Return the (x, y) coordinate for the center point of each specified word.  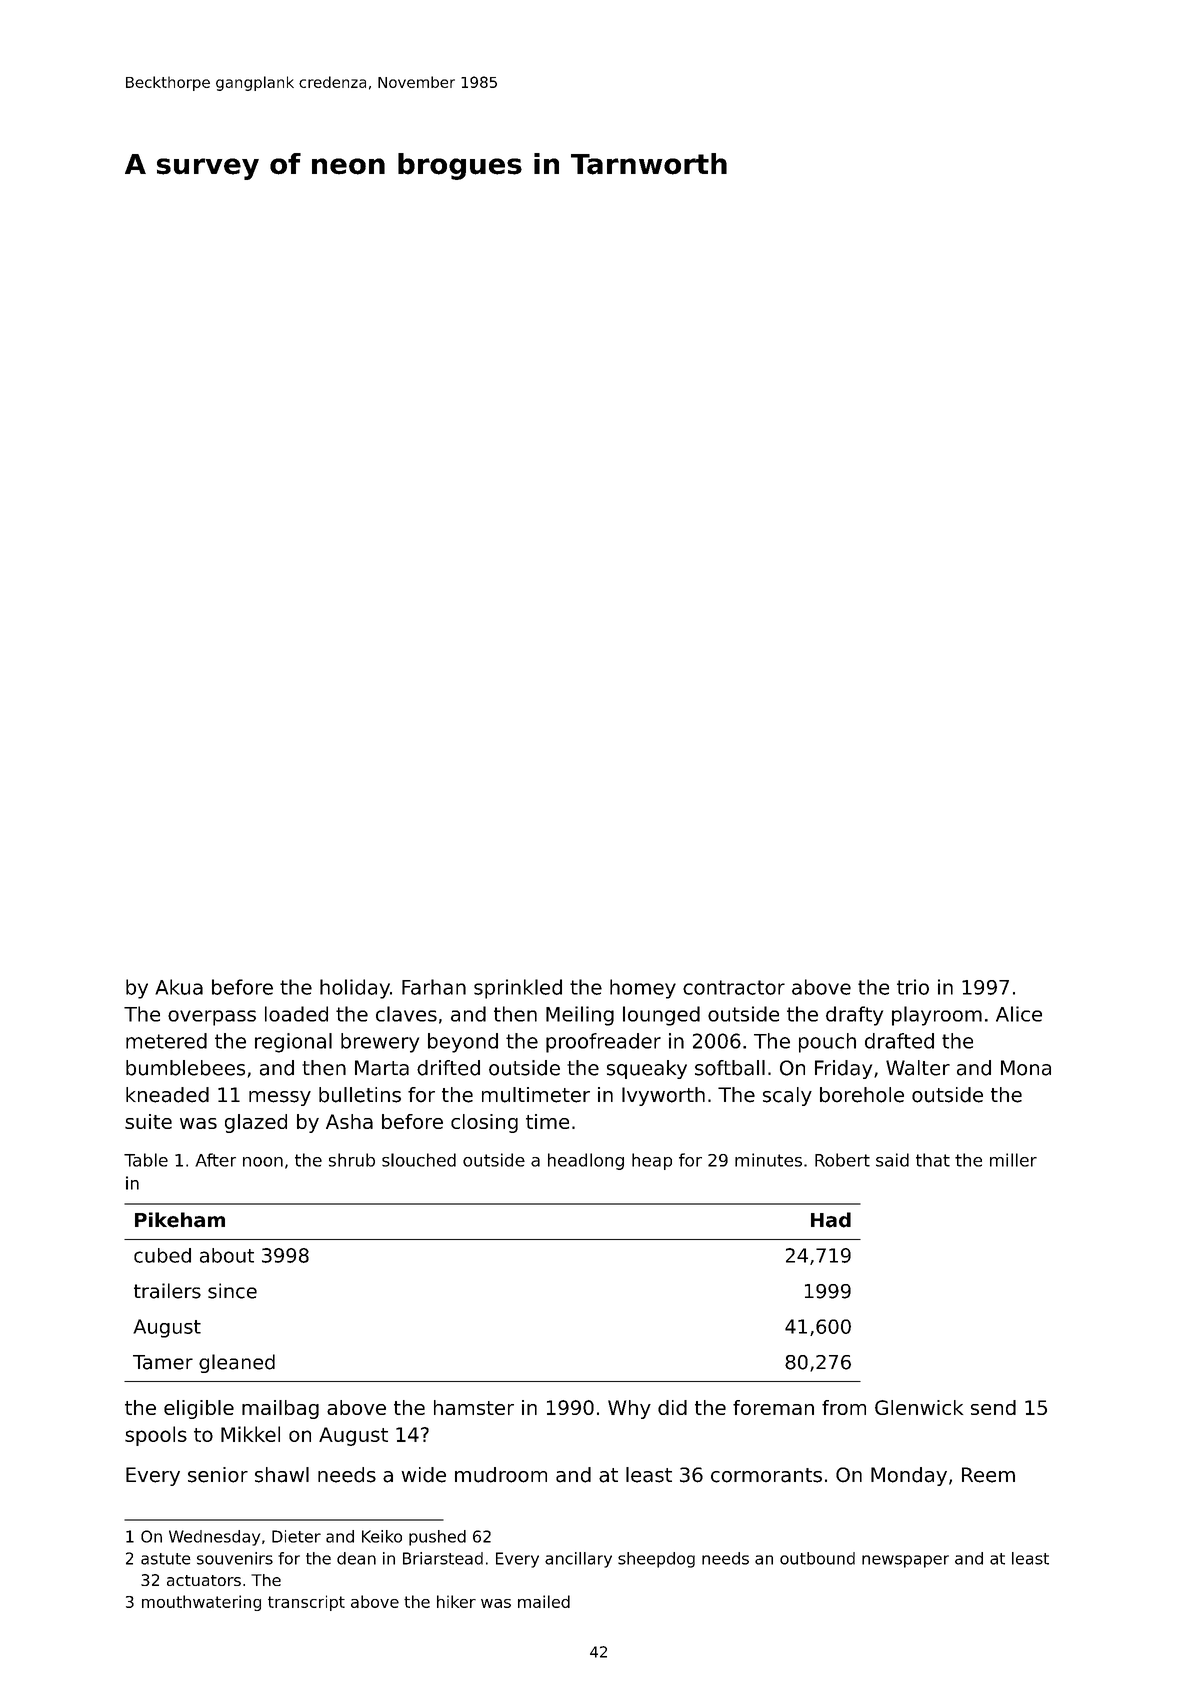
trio (913, 987)
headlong (586, 1161)
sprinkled (518, 989)
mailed (544, 1601)
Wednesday (214, 1538)
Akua (179, 987)
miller (1013, 1160)
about (227, 1255)
